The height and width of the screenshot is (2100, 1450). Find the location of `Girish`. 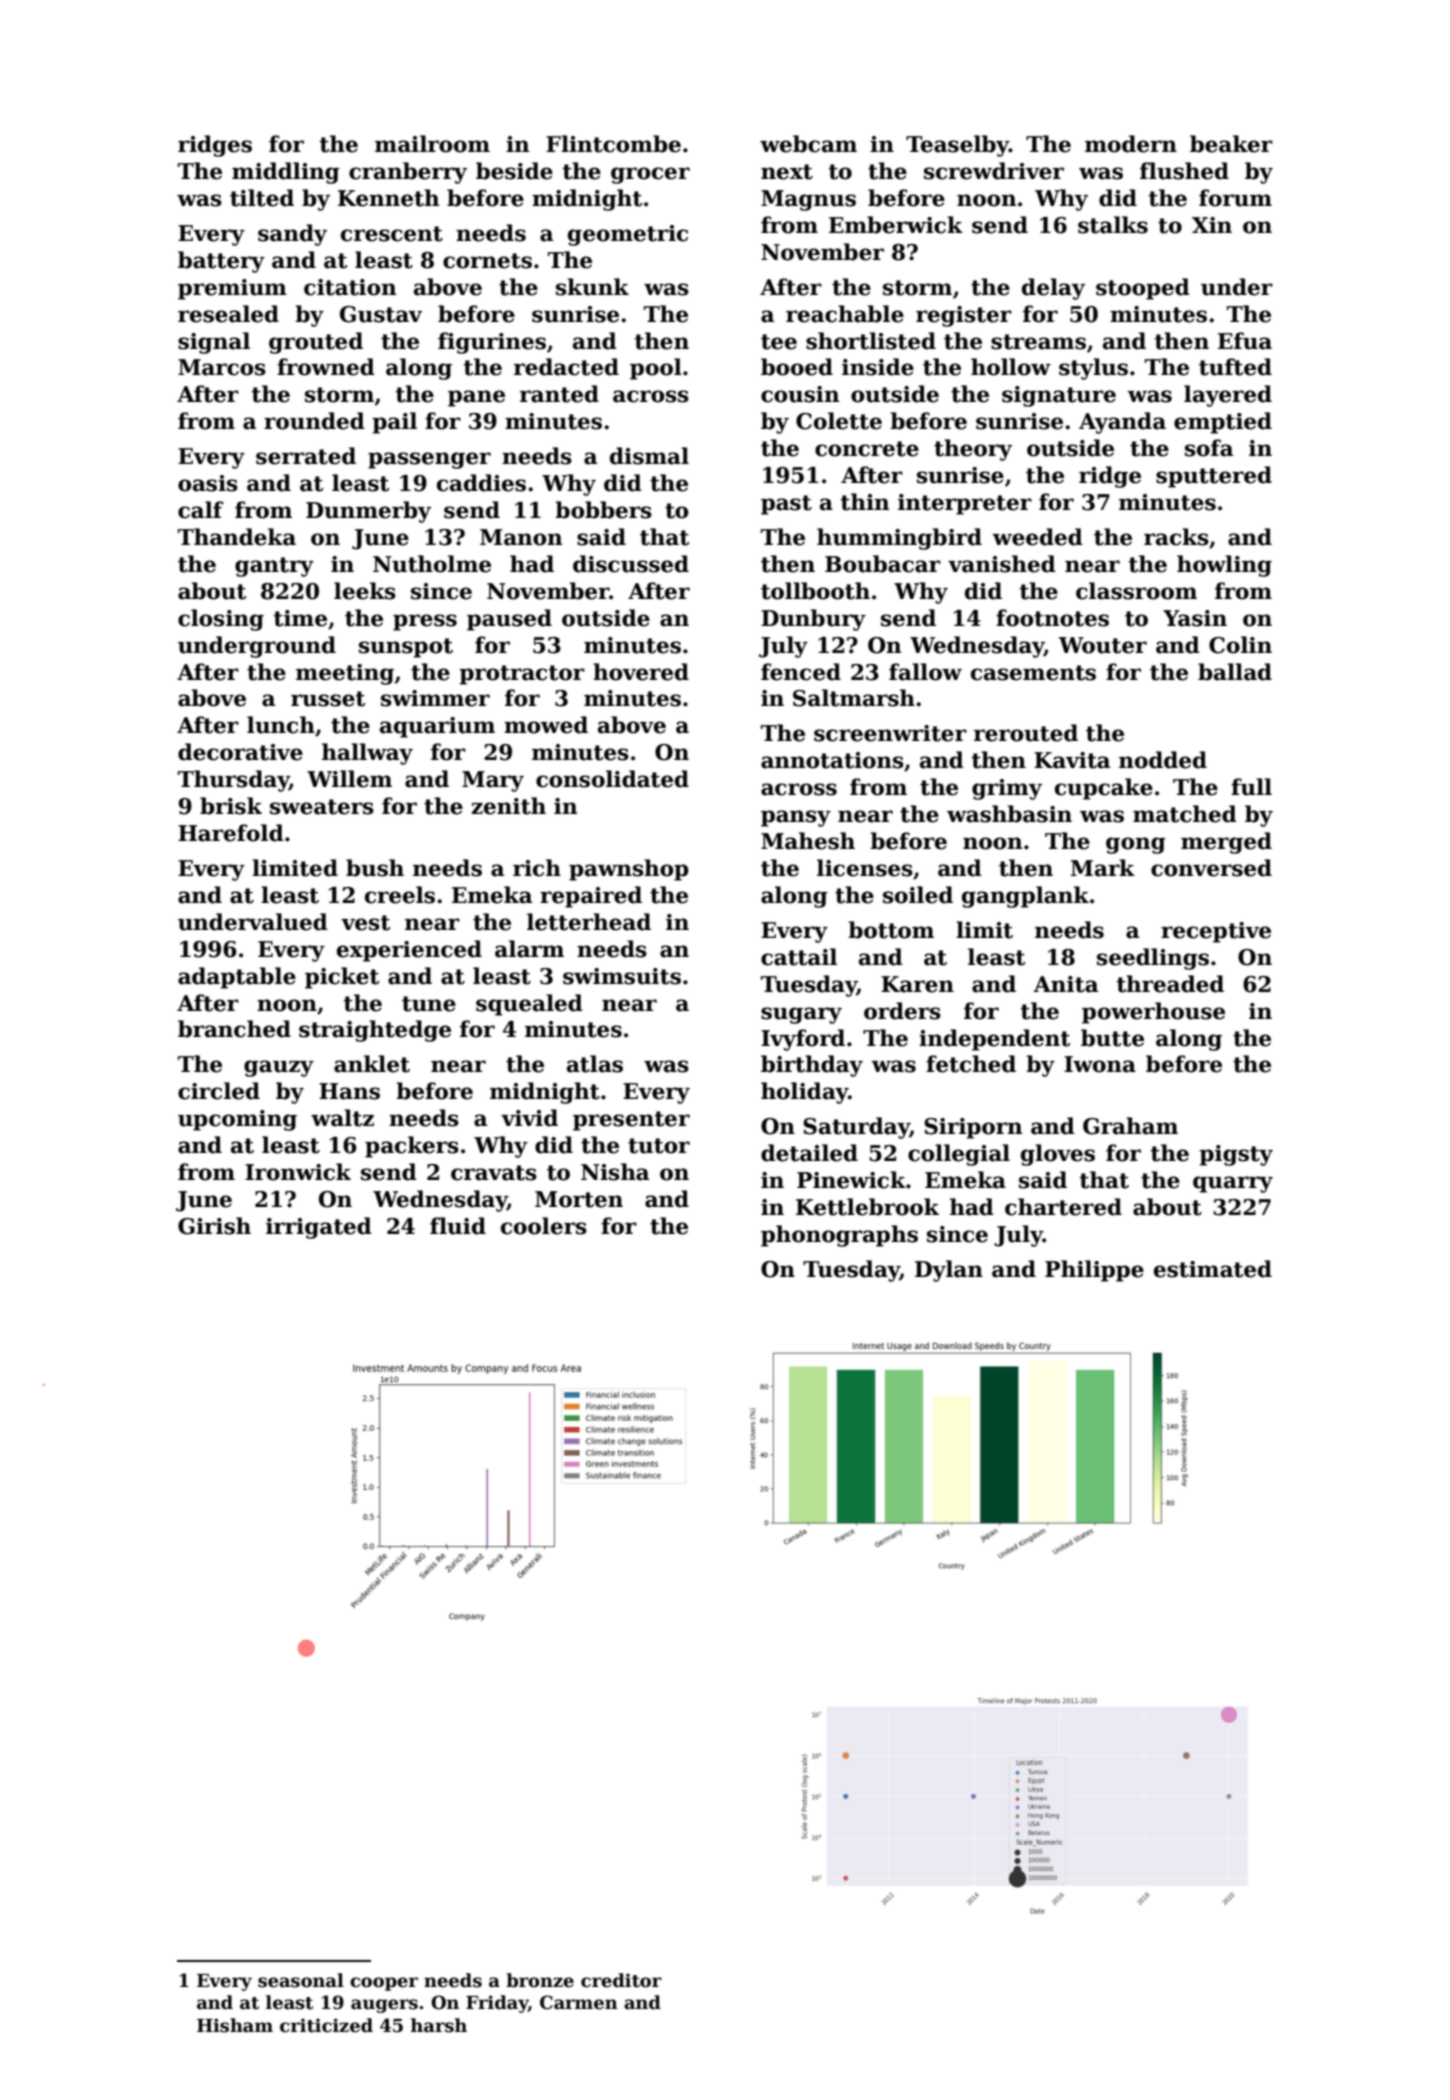

Girish is located at coordinates (214, 1226).
